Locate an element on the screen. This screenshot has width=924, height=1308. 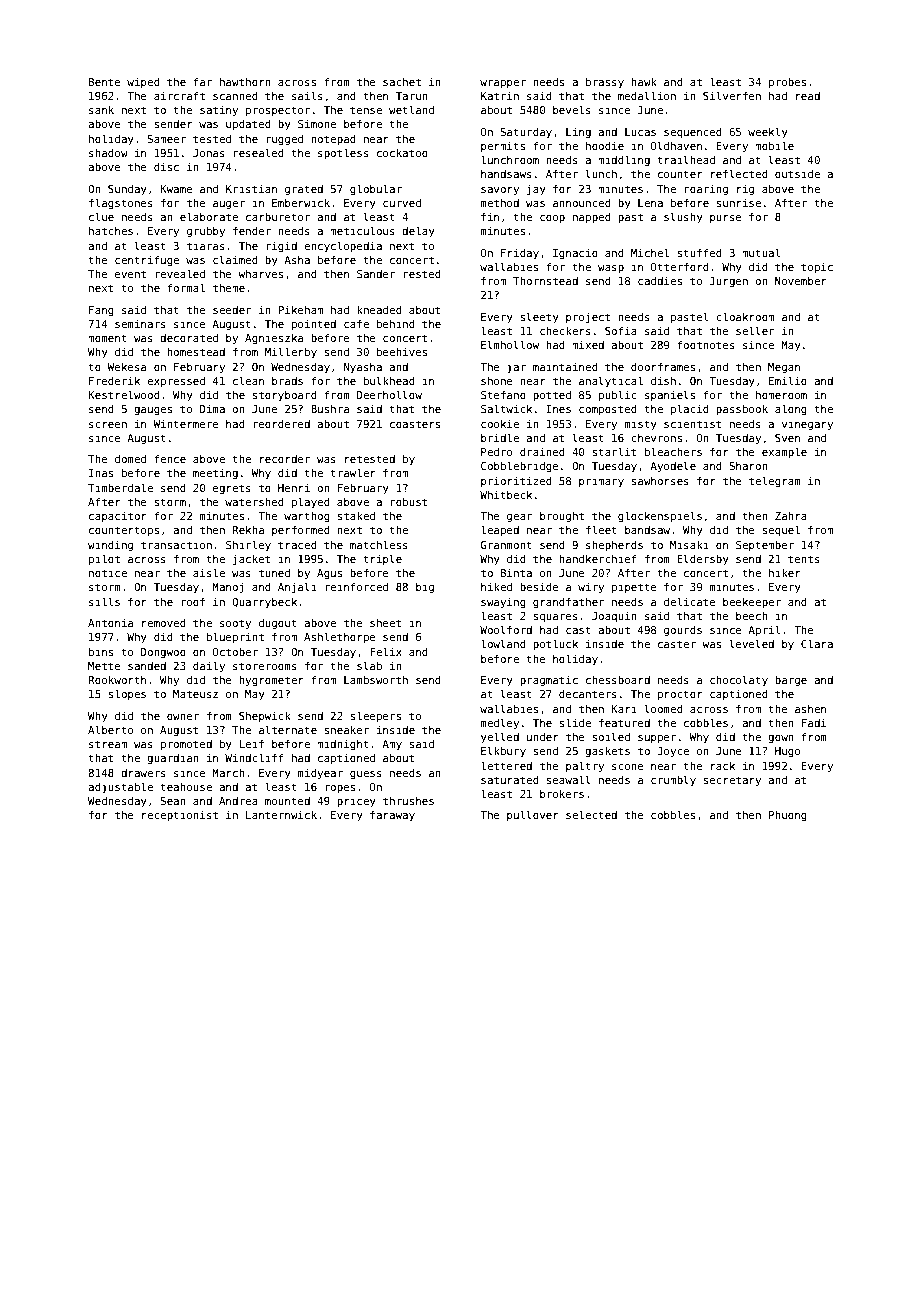
notepad is located at coordinates (333, 139).
